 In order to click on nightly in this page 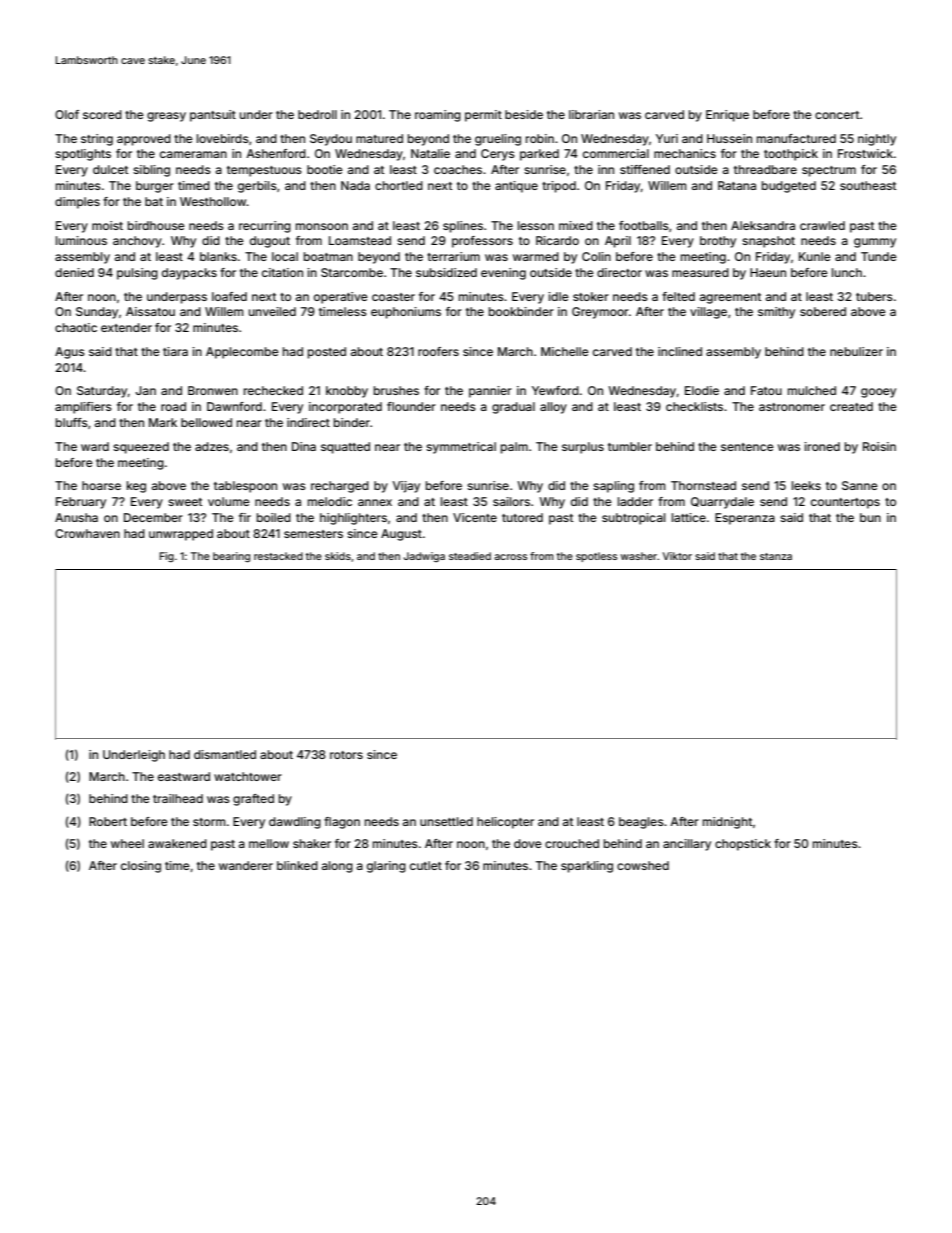, I will do `click(877, 140)`.
